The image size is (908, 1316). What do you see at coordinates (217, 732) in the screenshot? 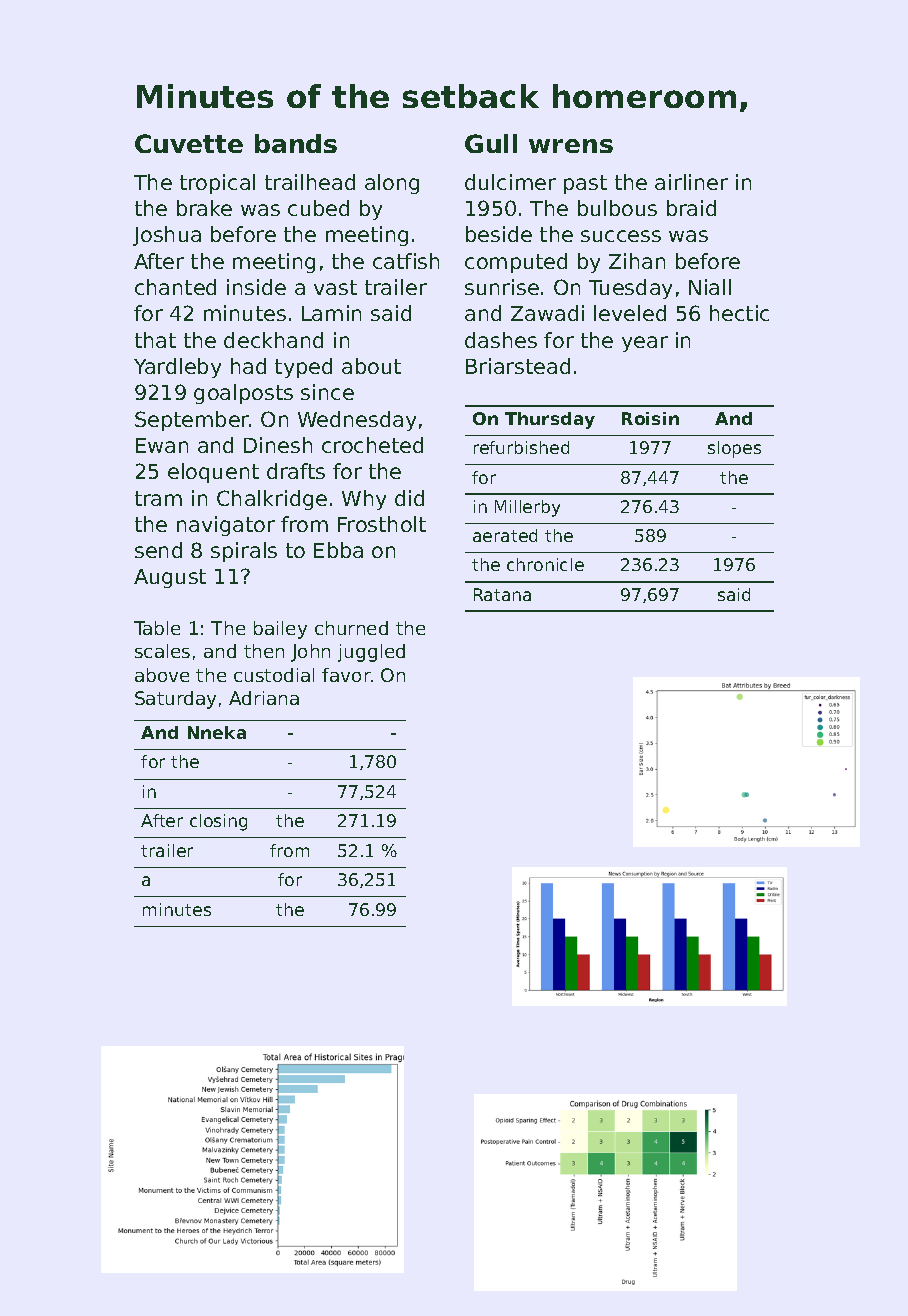
I see `Nneka` at bounding box center [217, 732].
